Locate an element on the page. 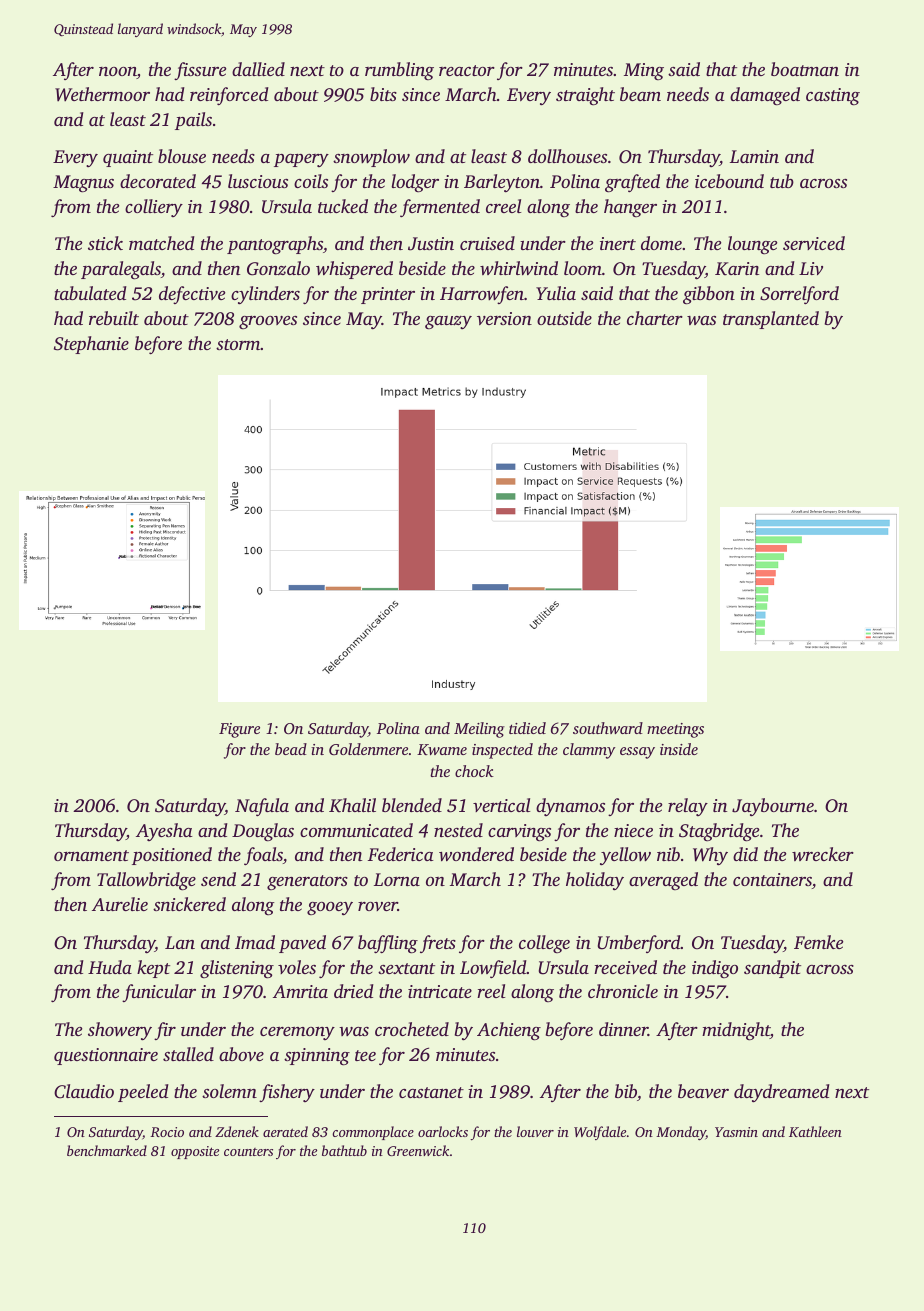 This page has height=1311, width=924. Meiling is located at coordinates (479, 730).
